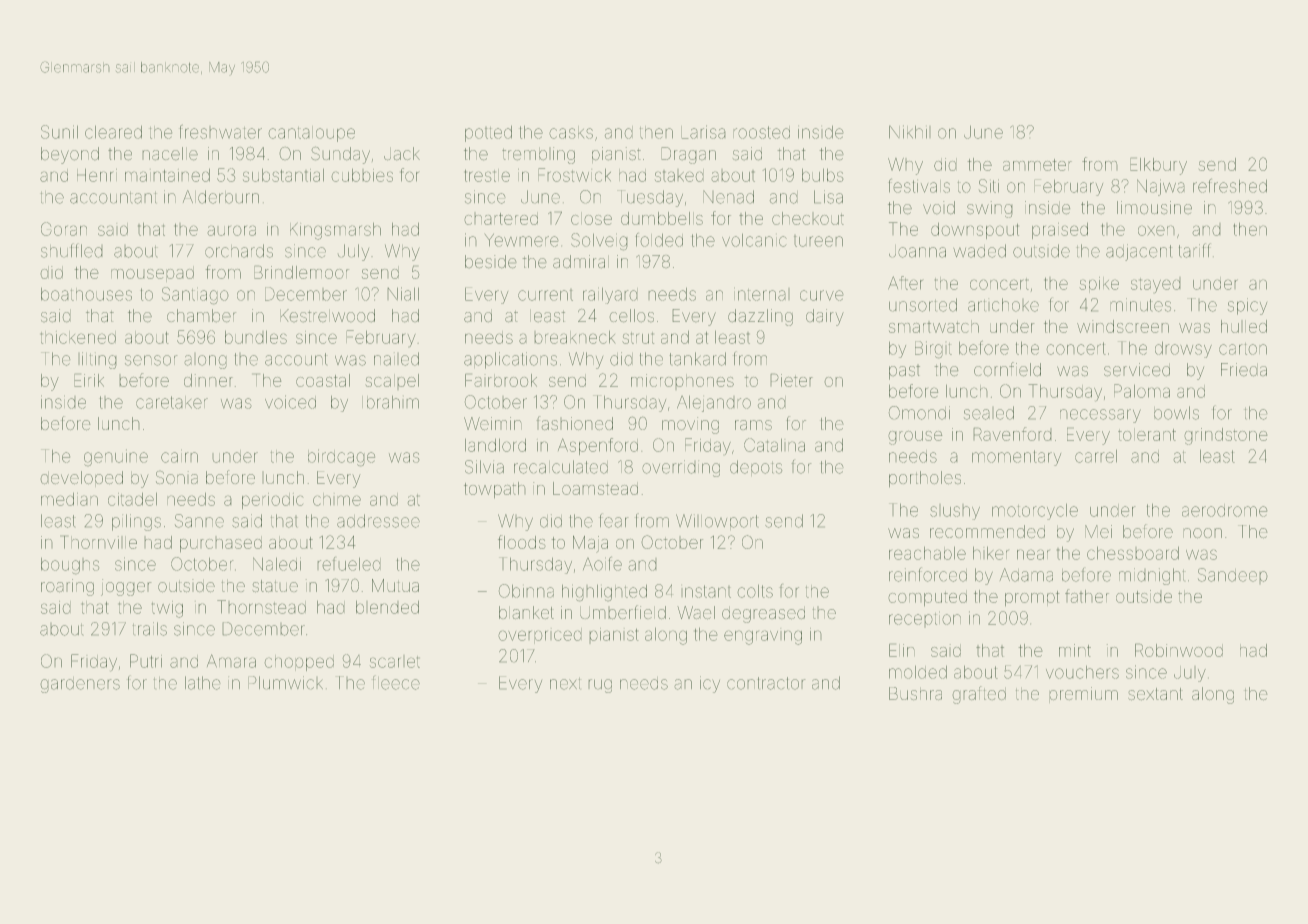 This document has width=1308, height=924. What do you see at coordinates (1147, 435) in the document?
I see `tolerant` at bounding box center [1147, 435].
